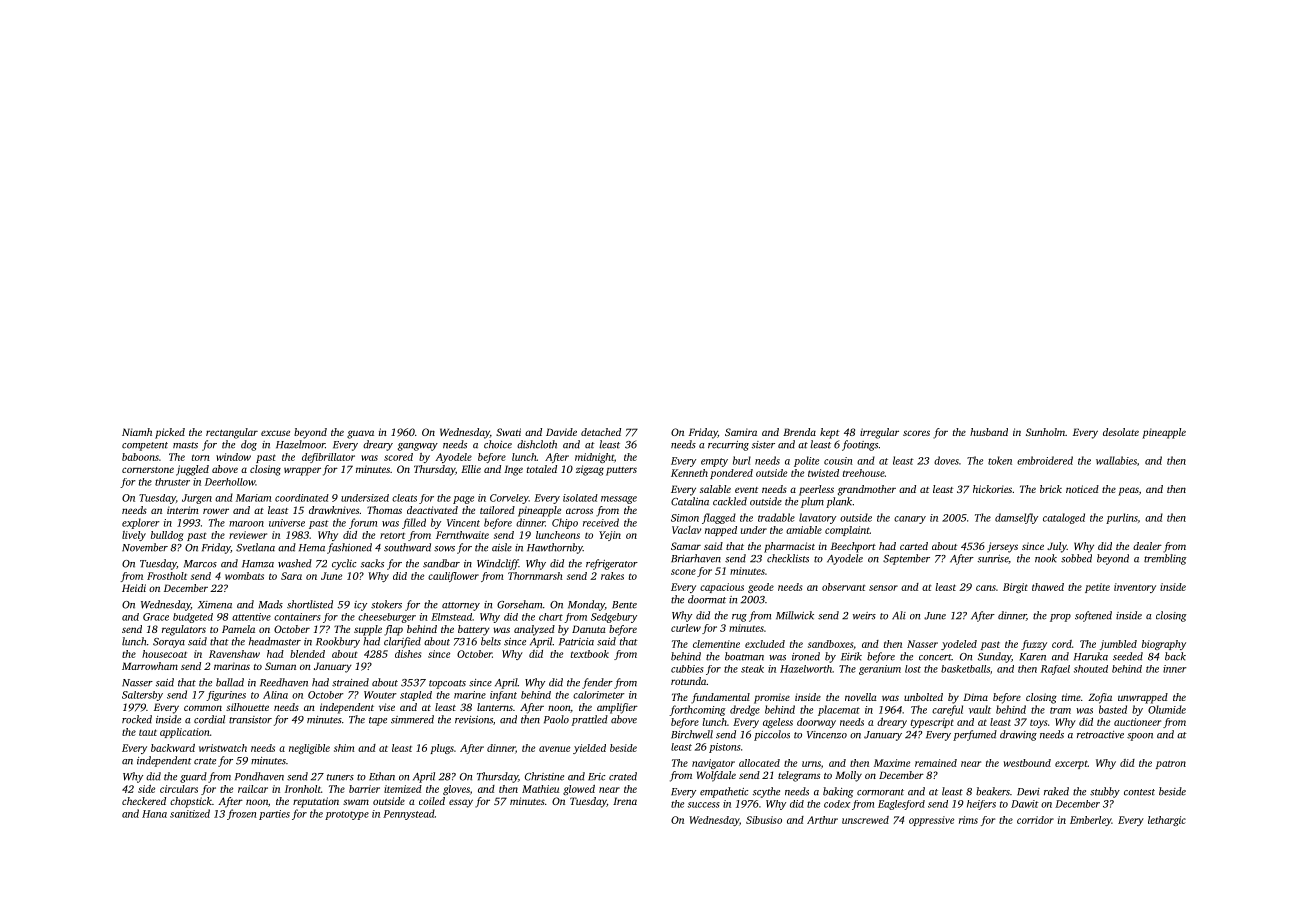 The image size is (1308, 924). I want to click on beakers, so click(993, 791).
